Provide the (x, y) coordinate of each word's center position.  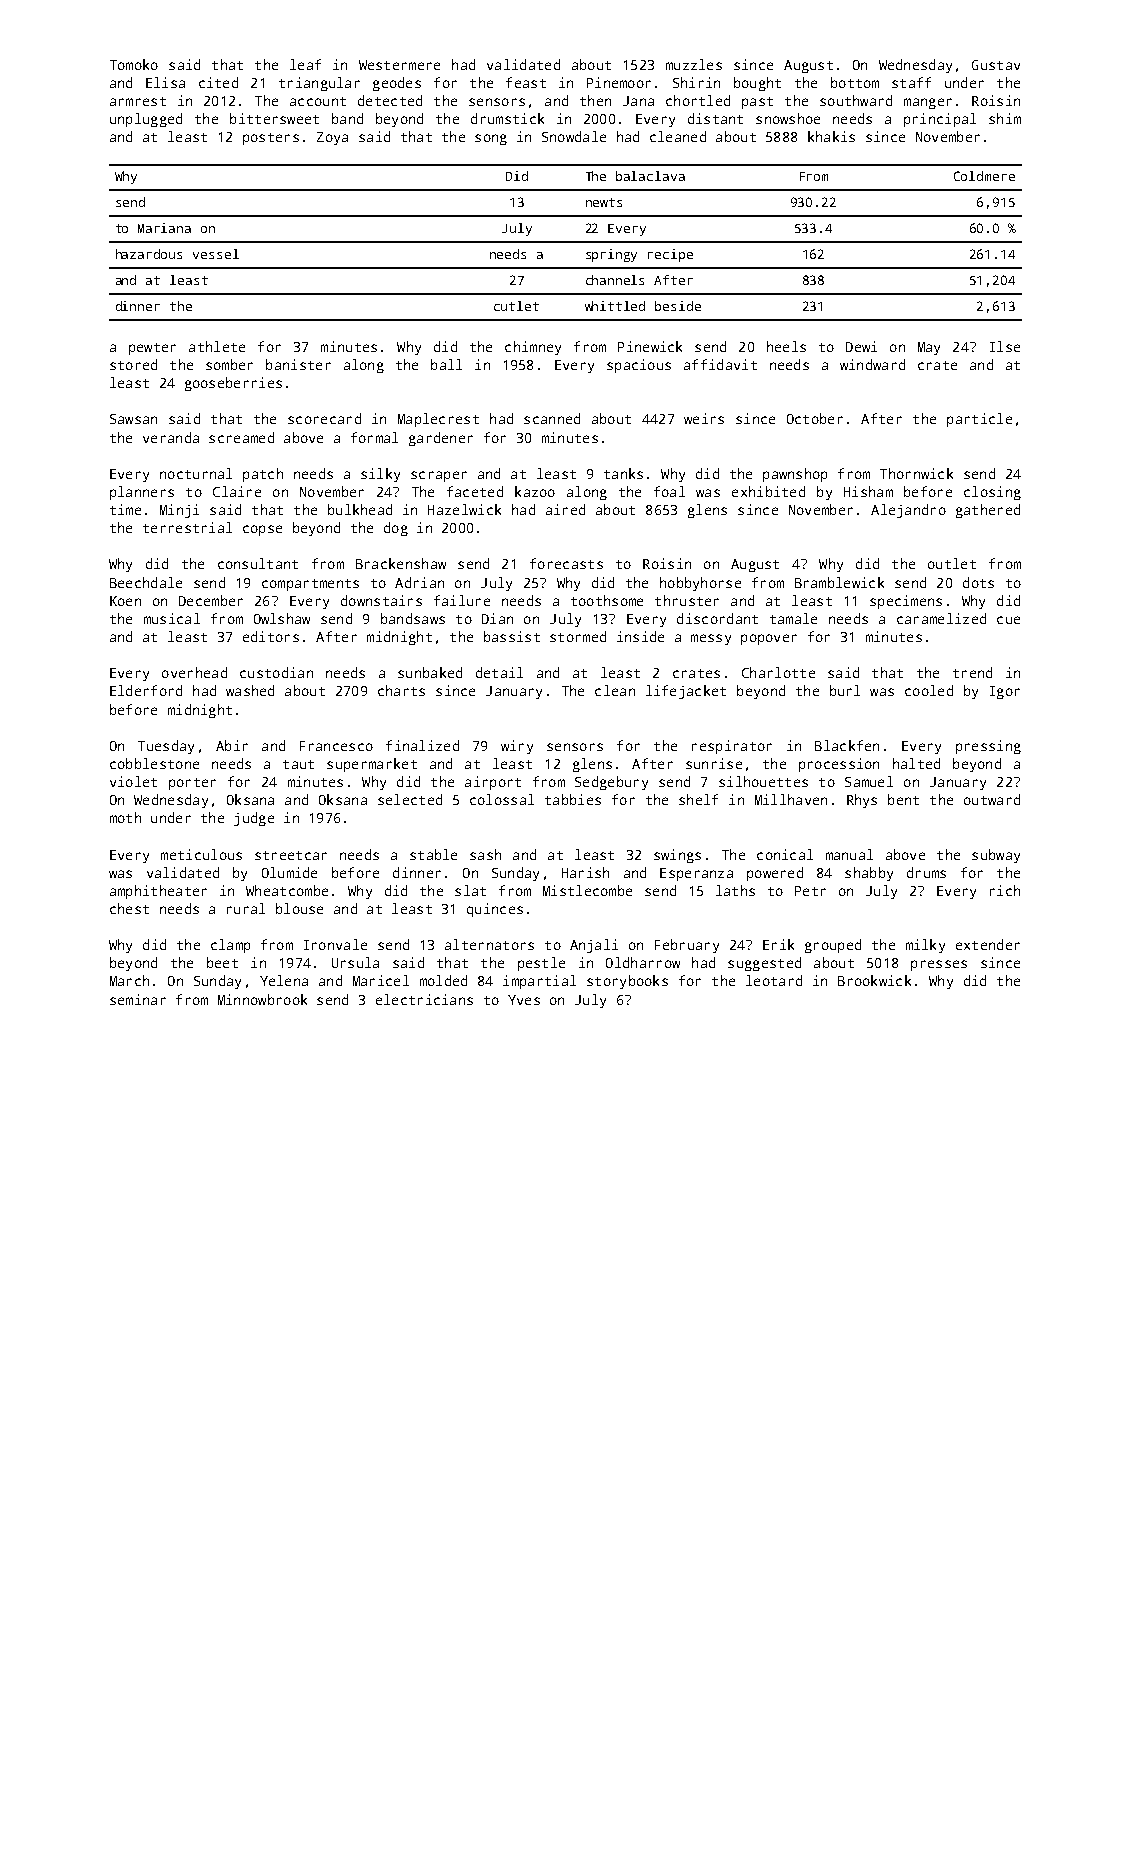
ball (446, 364)
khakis (831, 136)
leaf (305, 64)
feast (526, 82)
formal (374, 437)
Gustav (996, 65)
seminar (138, 999)
